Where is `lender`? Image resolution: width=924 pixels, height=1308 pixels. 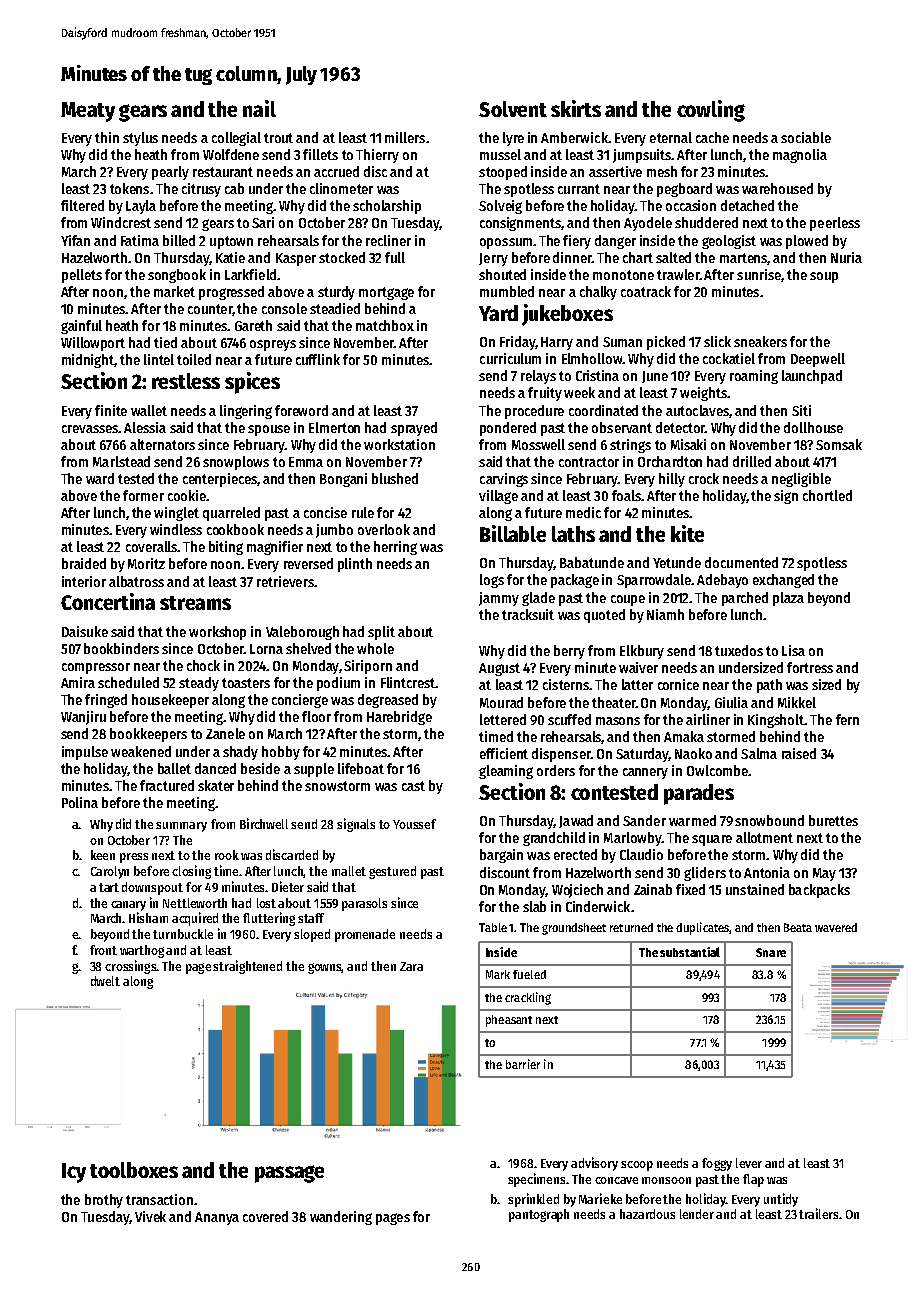
lender is located at coordinates (697, 1214).
